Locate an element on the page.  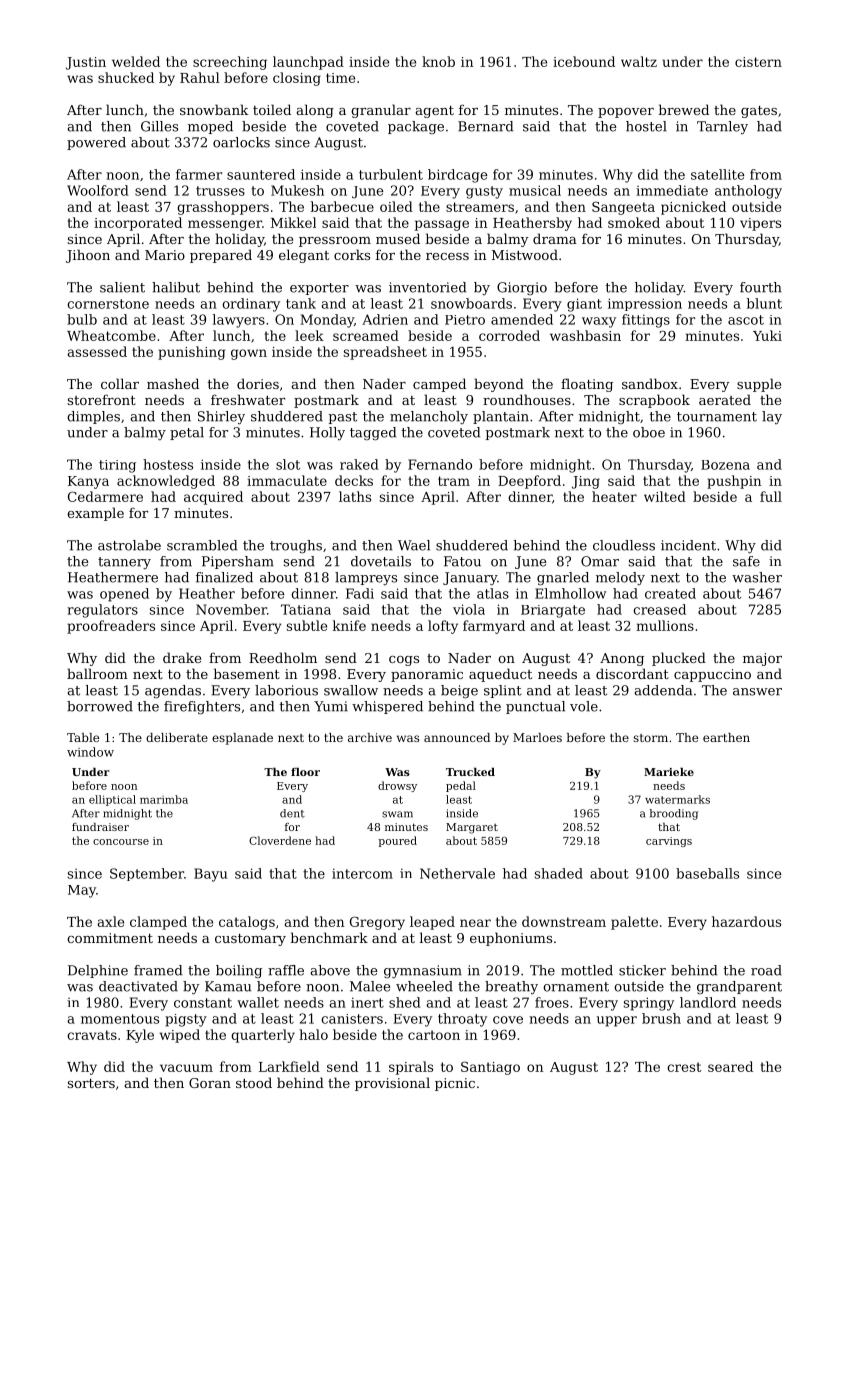
time is located at coordinates (340, 78).
